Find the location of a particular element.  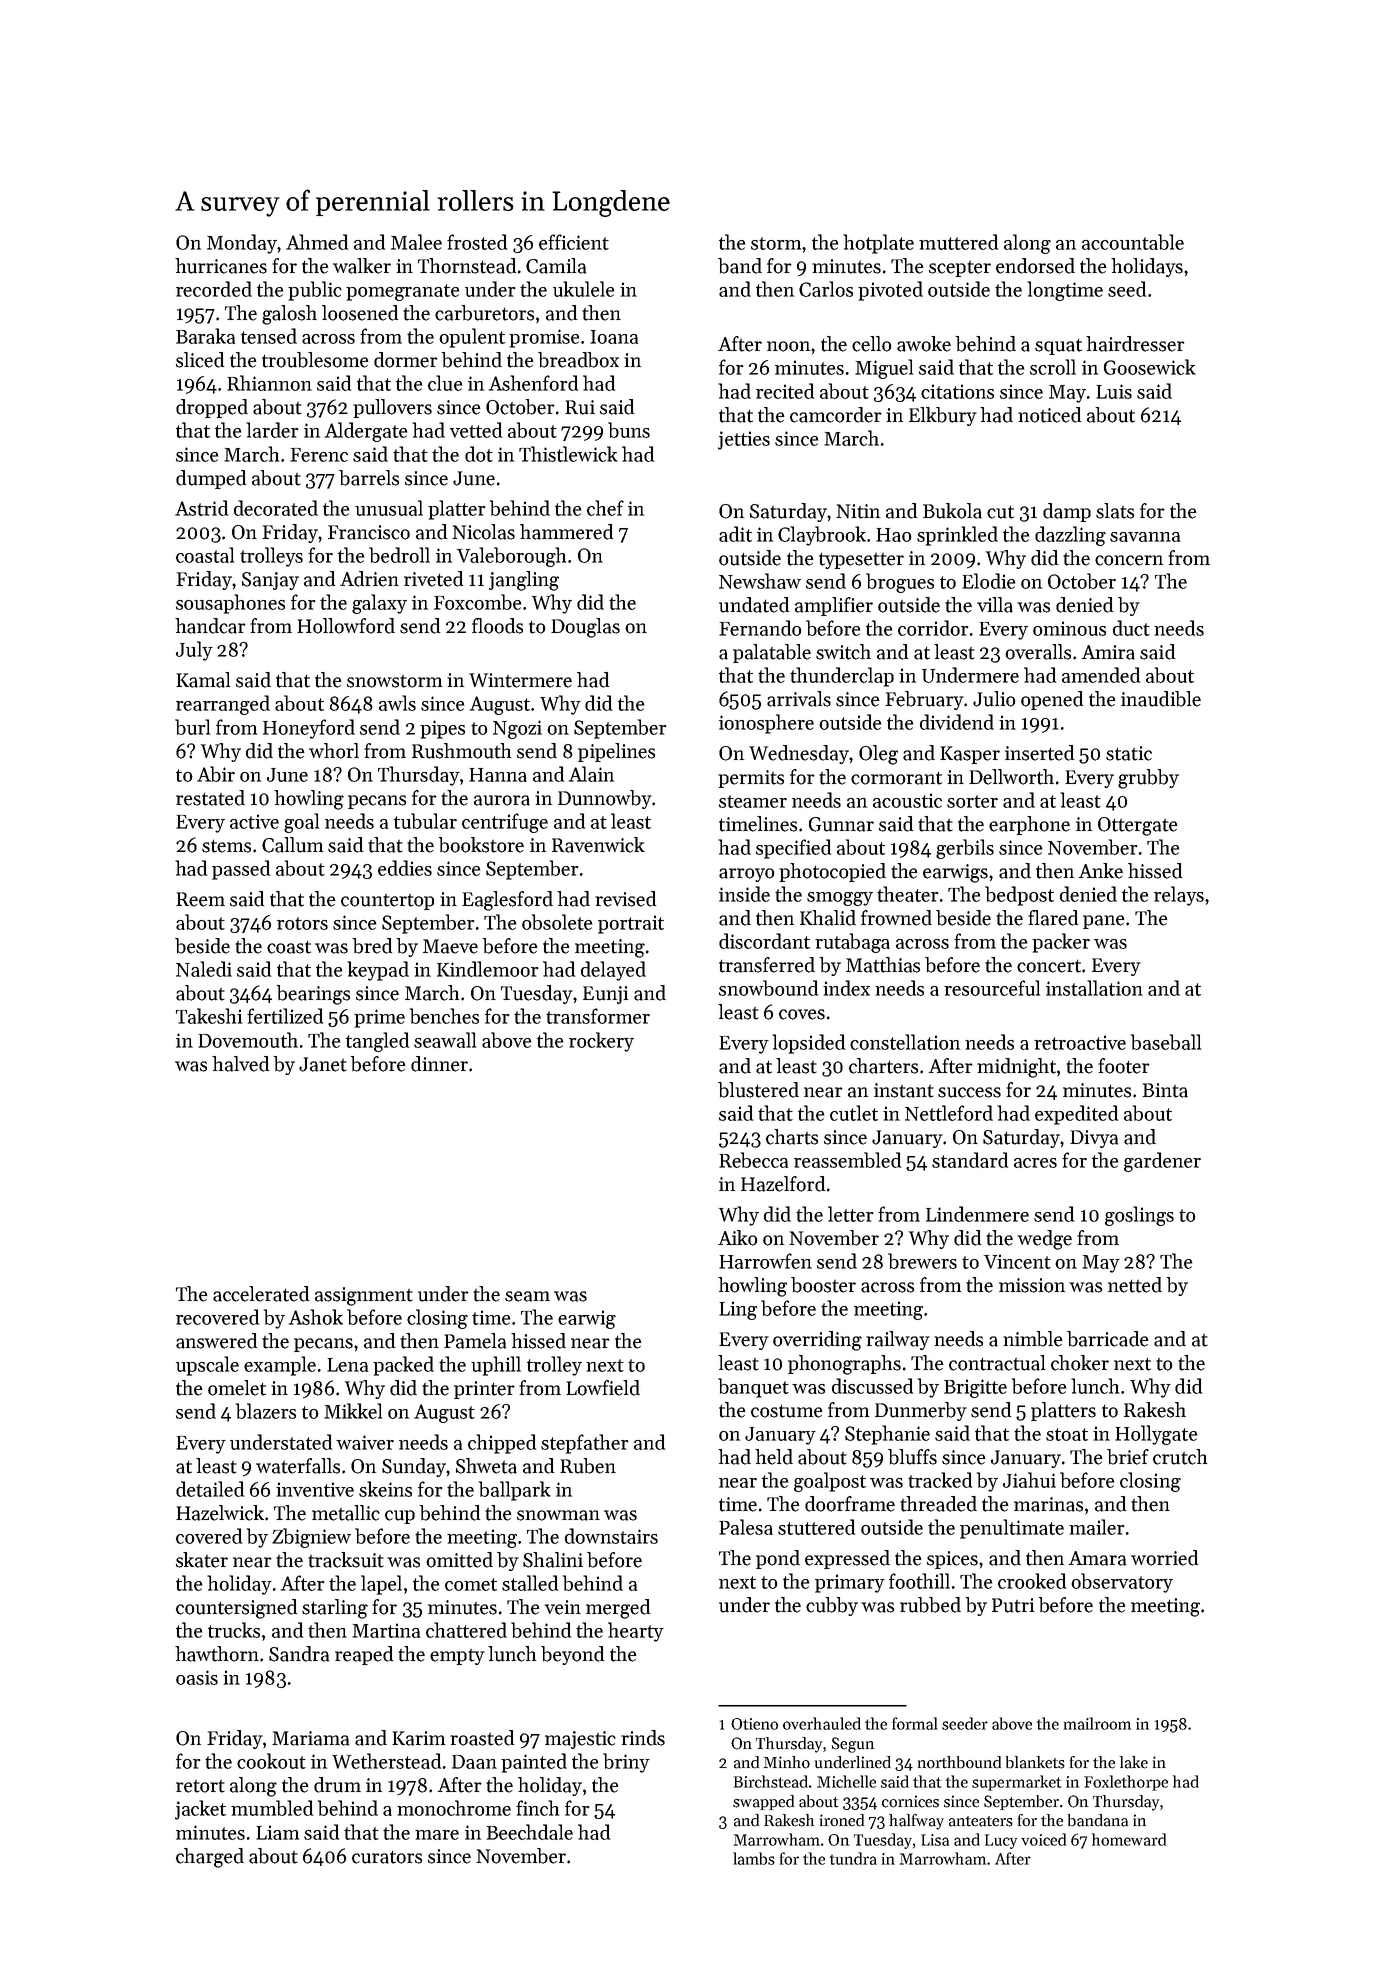

countertop is located at coordinates (387, 902).
